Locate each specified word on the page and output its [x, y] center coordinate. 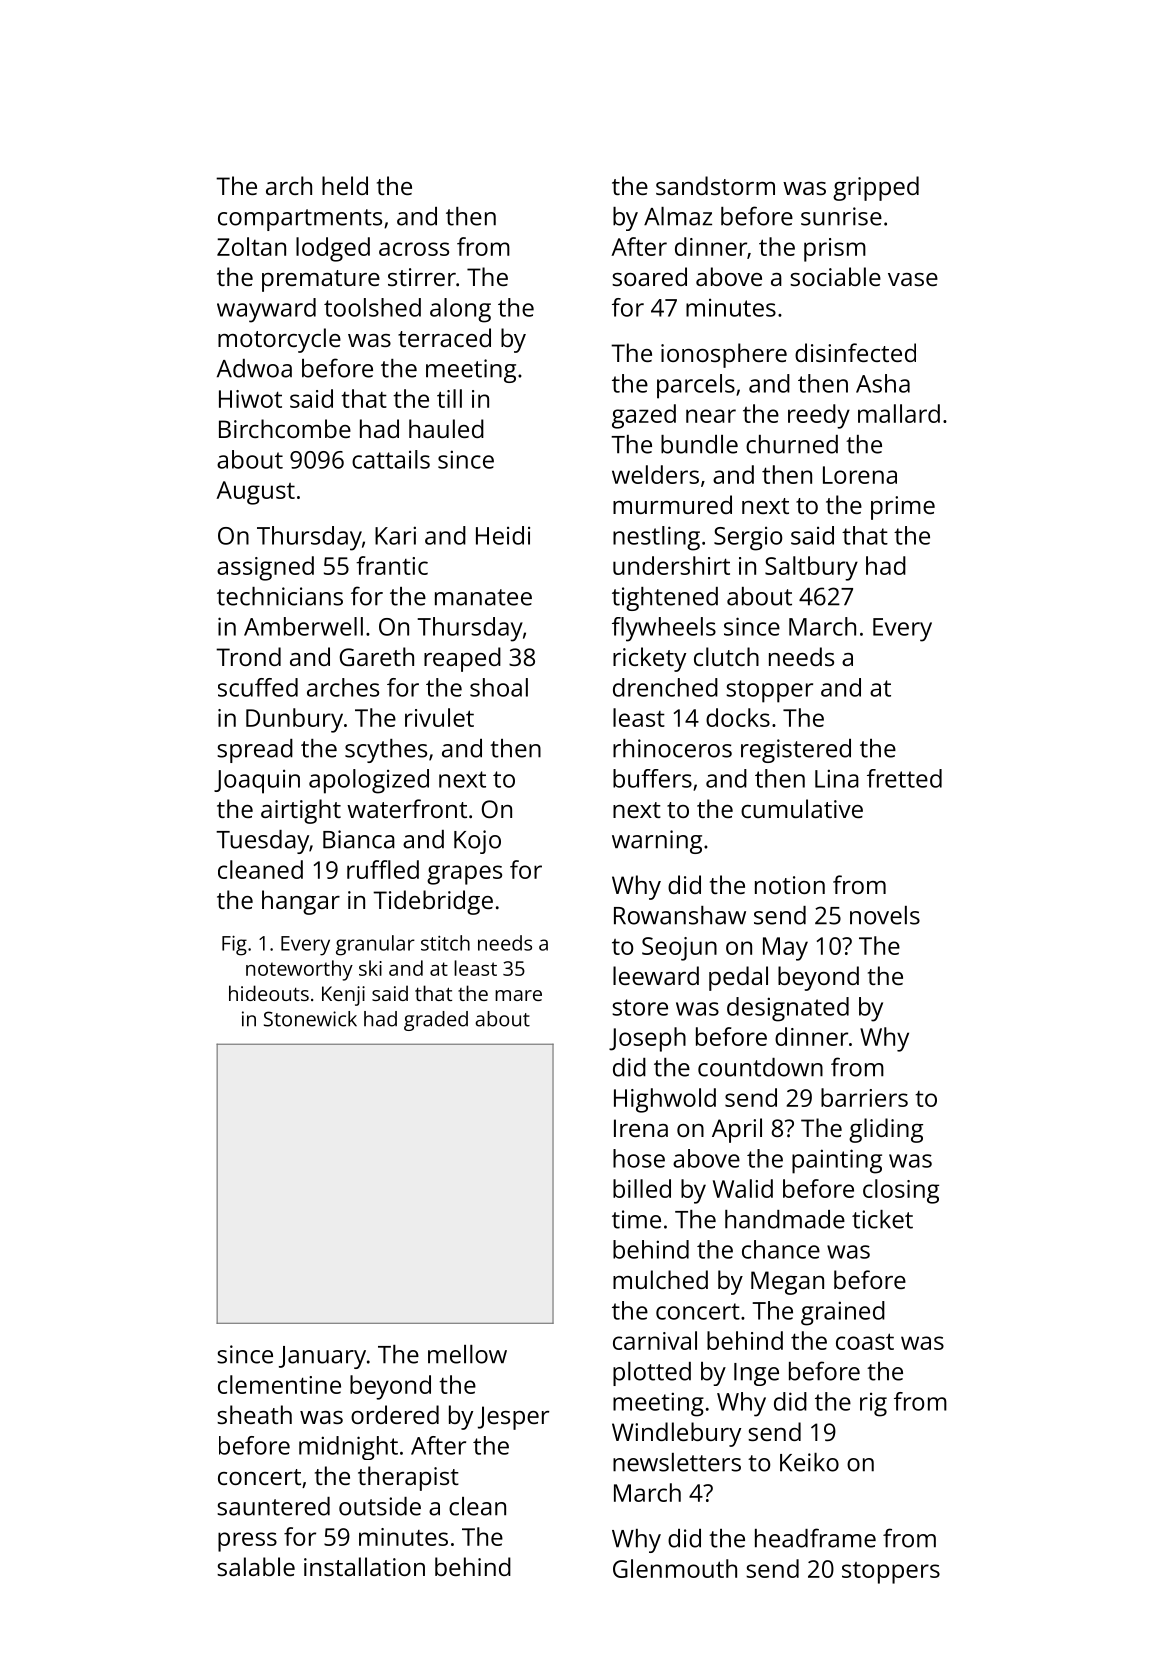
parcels [696, 386]
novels [885, 915]
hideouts [269, 993]
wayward [266, 310]
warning [657, 842]
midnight [348, 1448]
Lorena [860, 475]
